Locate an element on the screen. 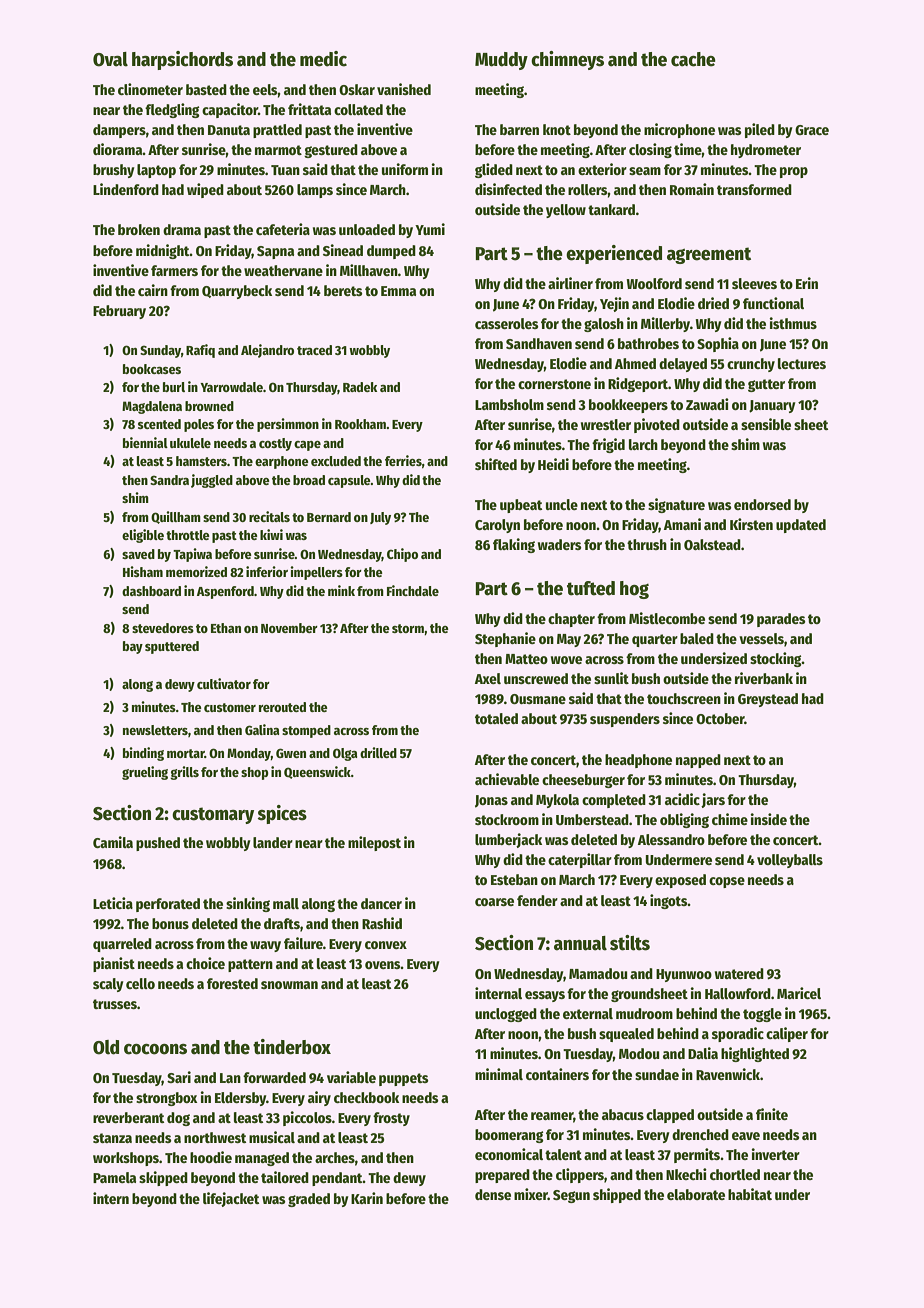  Eldersby is located at coordinates (240, 1099).
